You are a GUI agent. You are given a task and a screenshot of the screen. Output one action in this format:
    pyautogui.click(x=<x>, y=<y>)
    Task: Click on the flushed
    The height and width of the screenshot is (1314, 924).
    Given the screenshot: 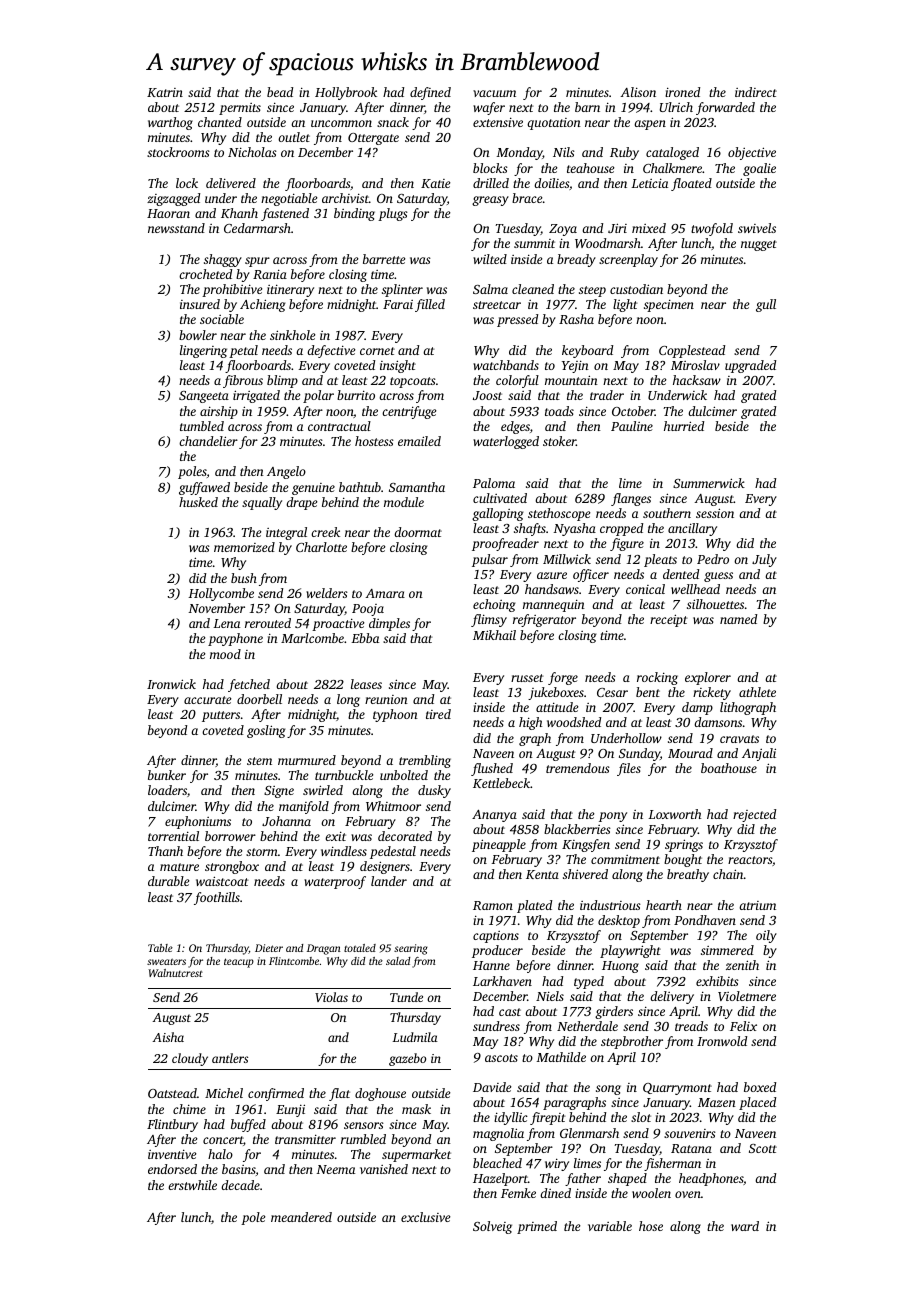 What is the action you would take?
    pyautogui.click(x=492, y=769)
